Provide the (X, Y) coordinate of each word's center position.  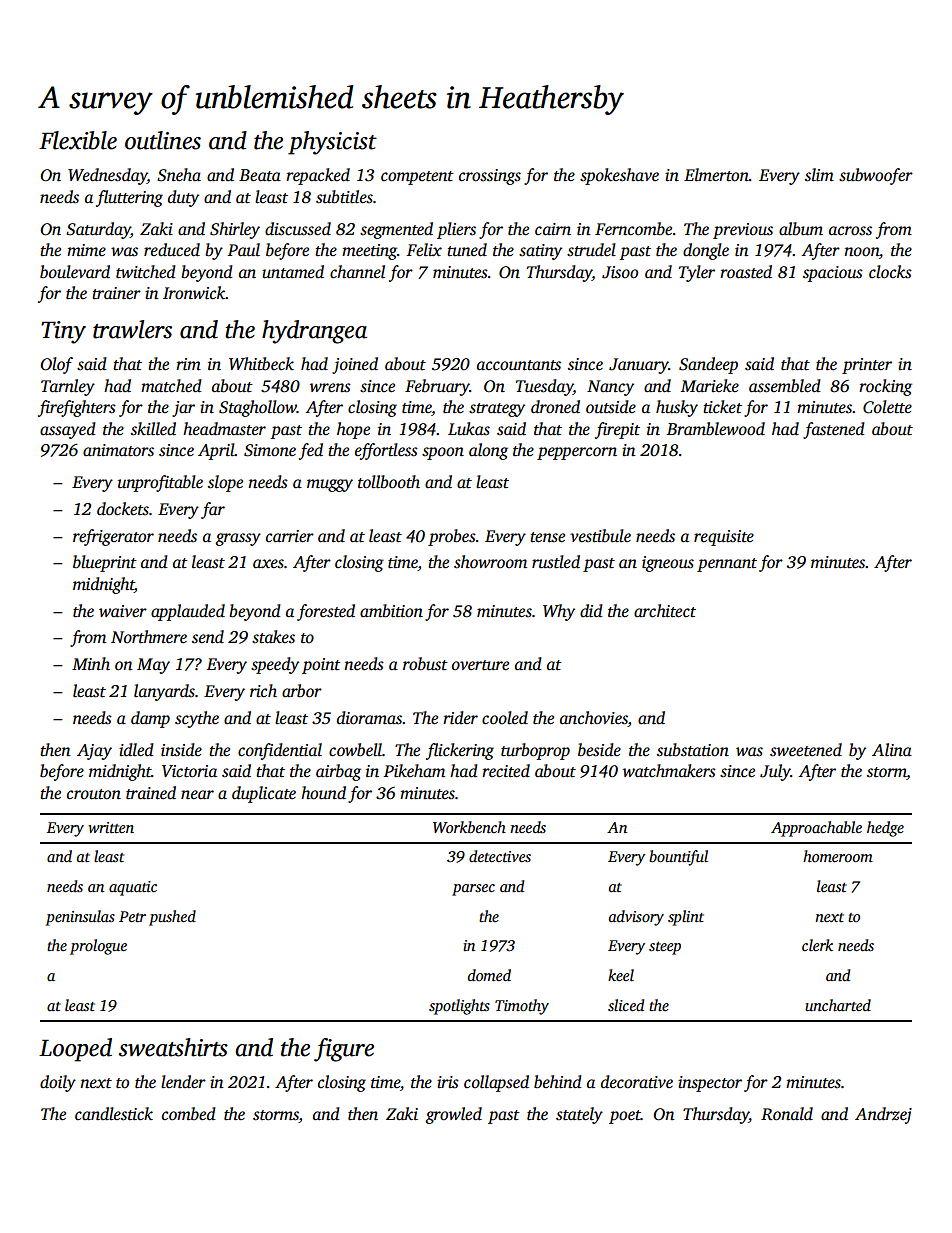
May (153, 666)
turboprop (535, 751)
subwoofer (876, 176)
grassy (238, 539)
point (321, 666)
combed (189, 1114)
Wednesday (107, 176)
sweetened (806, 750)
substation (693, 750)
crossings (490, 177)
